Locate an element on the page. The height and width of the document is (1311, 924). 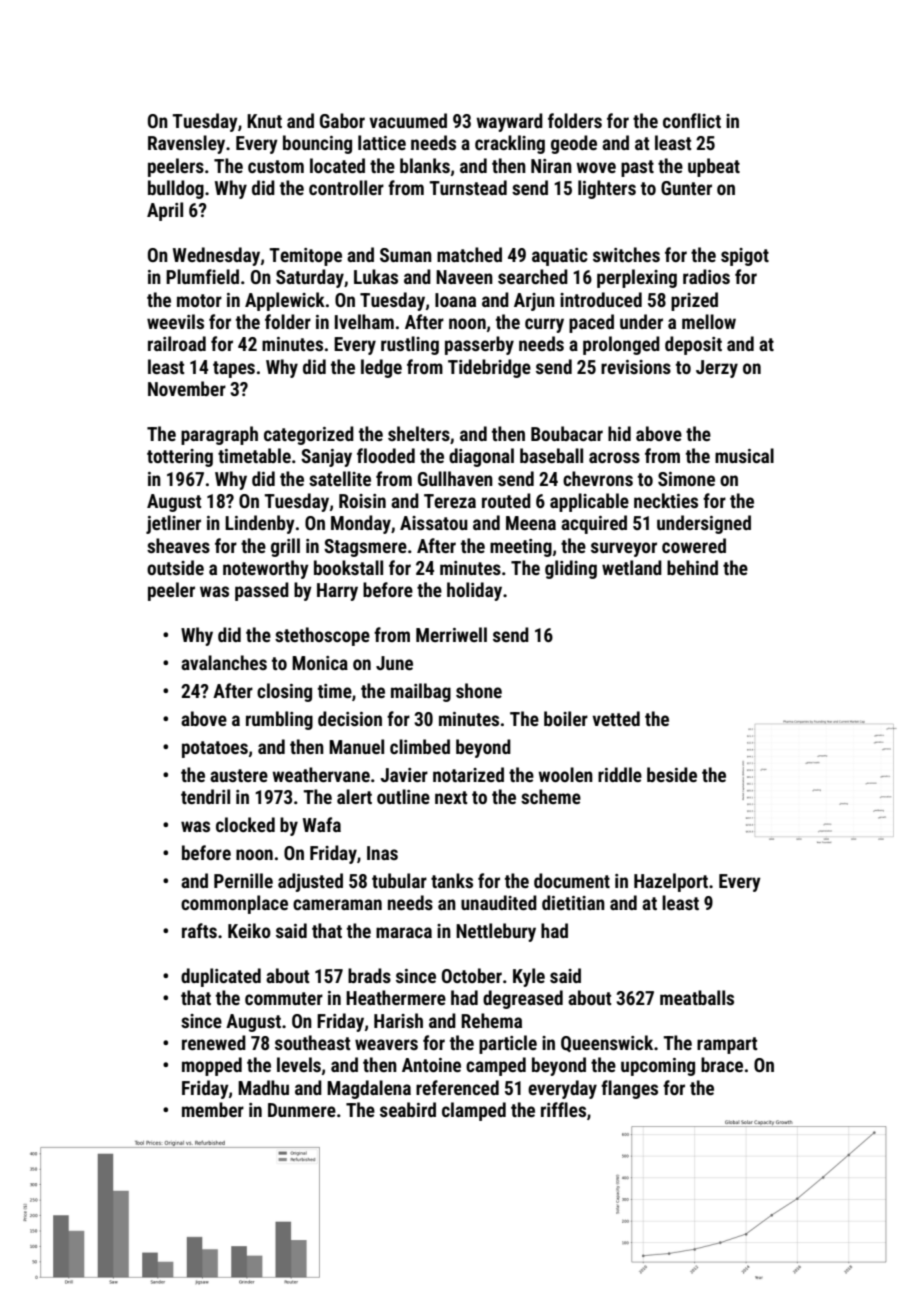
conflict is located at coordinates (692, 120).
